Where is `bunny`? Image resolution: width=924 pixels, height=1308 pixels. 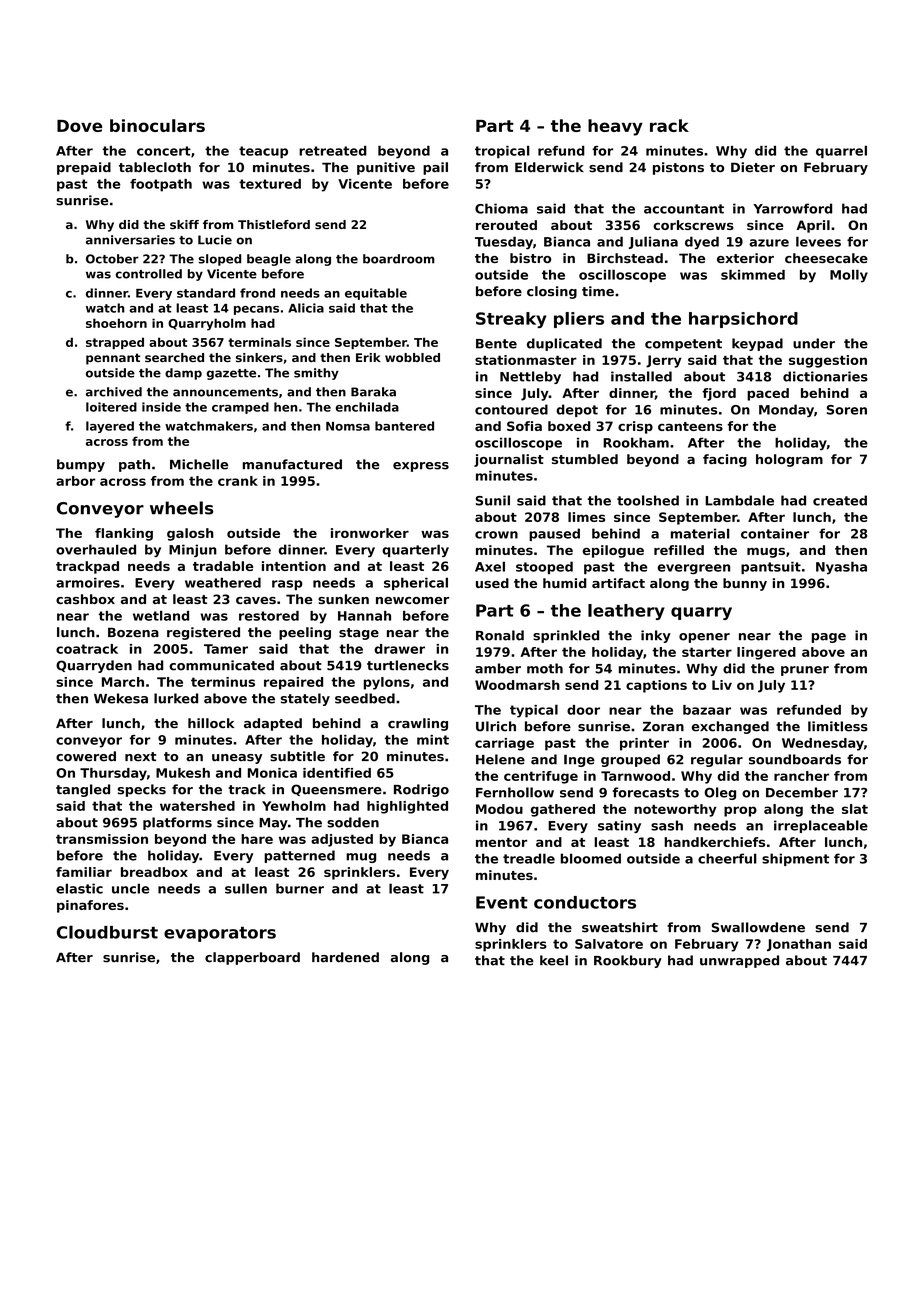 bunny is located at coordinates (745, 584).
